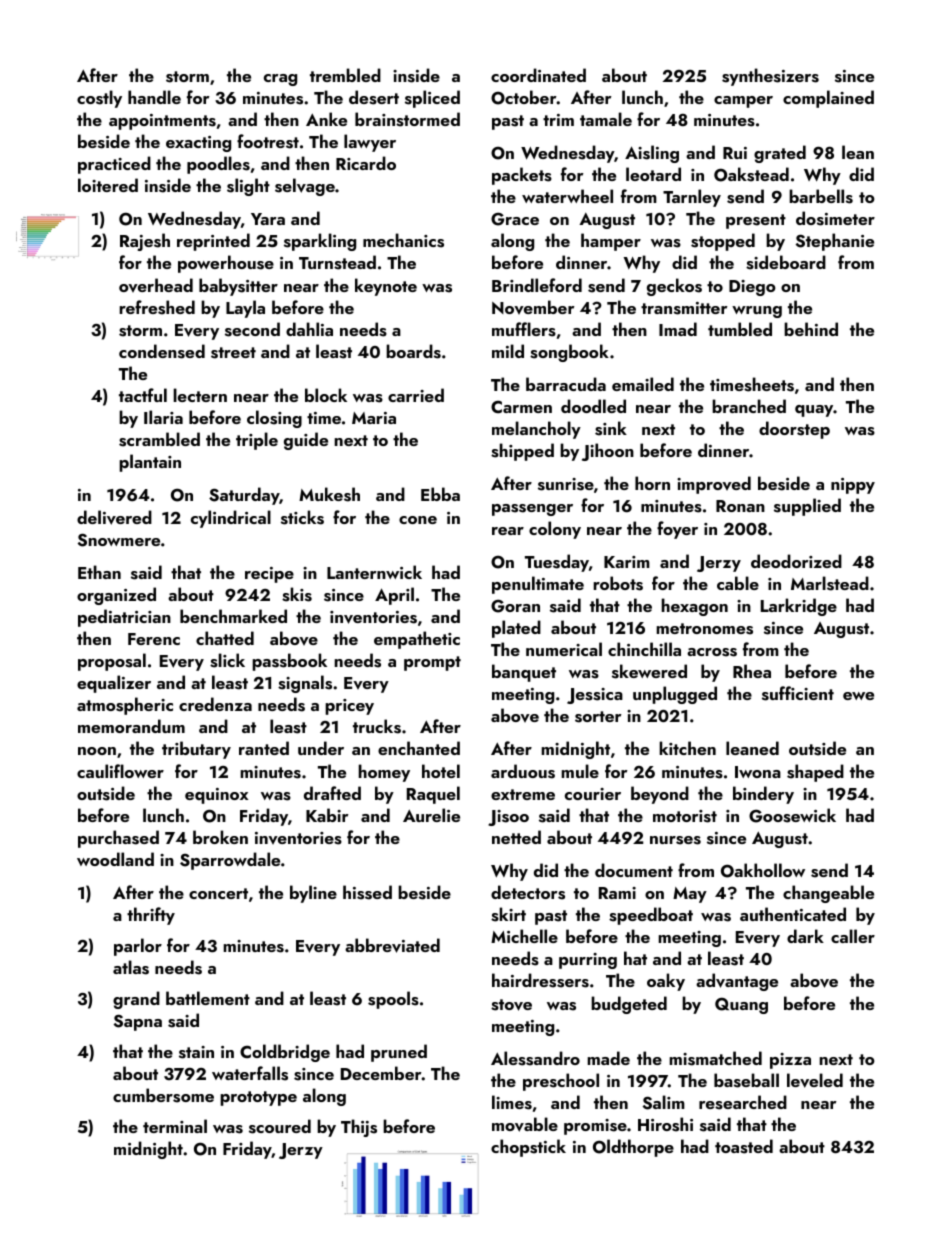 Image resolution: width=952 pixels, height=1233 pixels. I want to click on street, so click(233, 353).
